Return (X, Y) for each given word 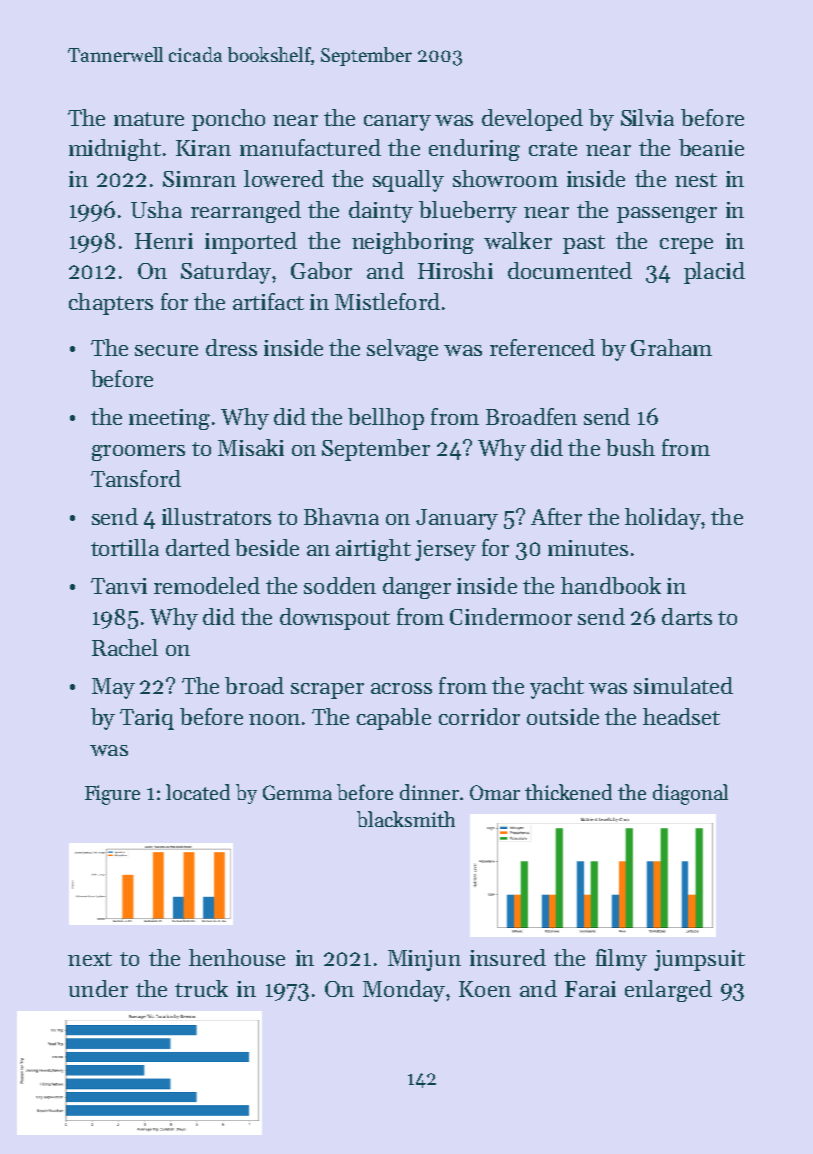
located (198, 792)
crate (553, 149)
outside (563, 716)
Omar (495, 792)
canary (397, 123)
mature (149, 119)
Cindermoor (511, 616)
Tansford (136, 478)
